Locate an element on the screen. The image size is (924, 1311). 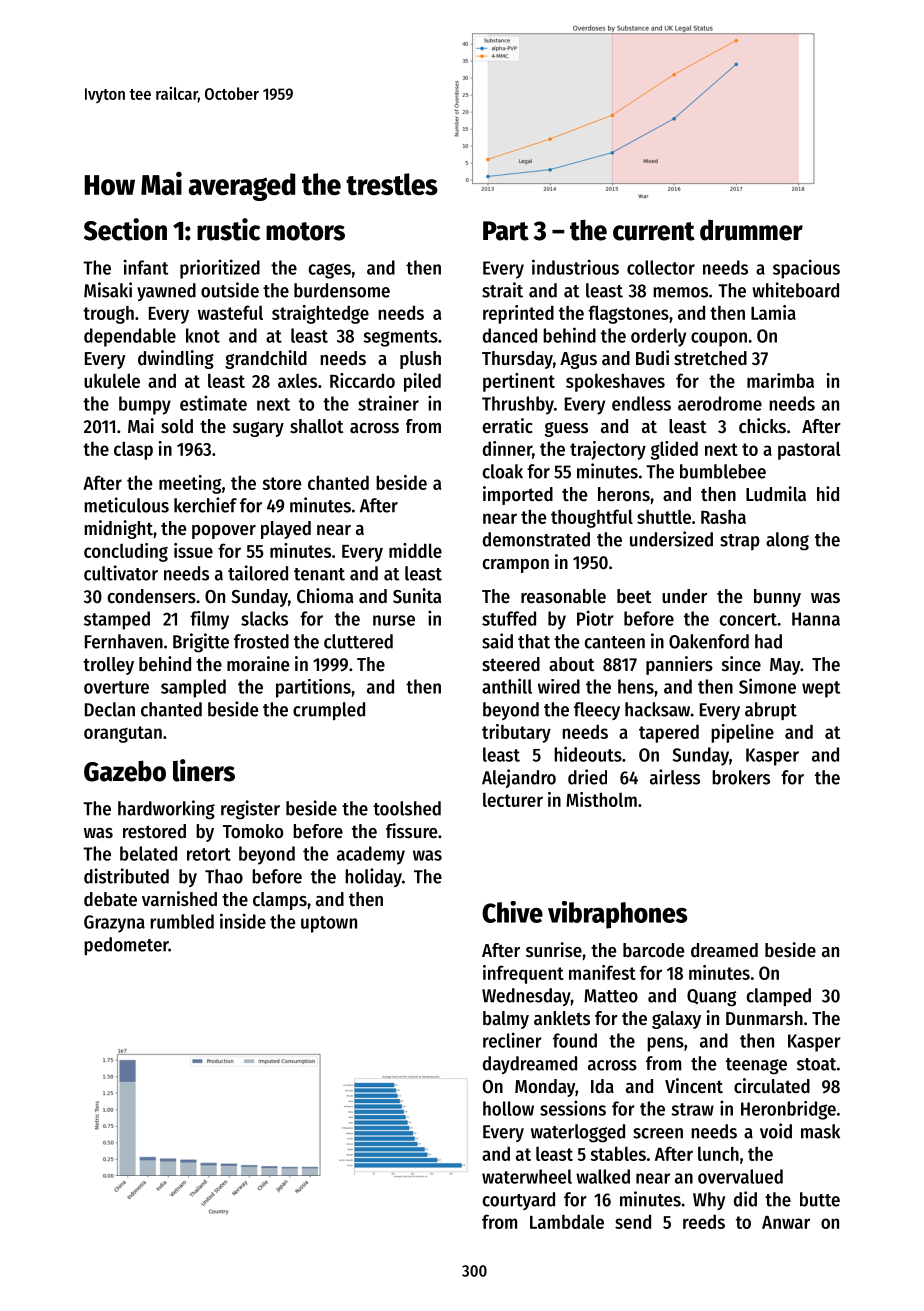
aerodrome is located at coordinates (720, 403).
